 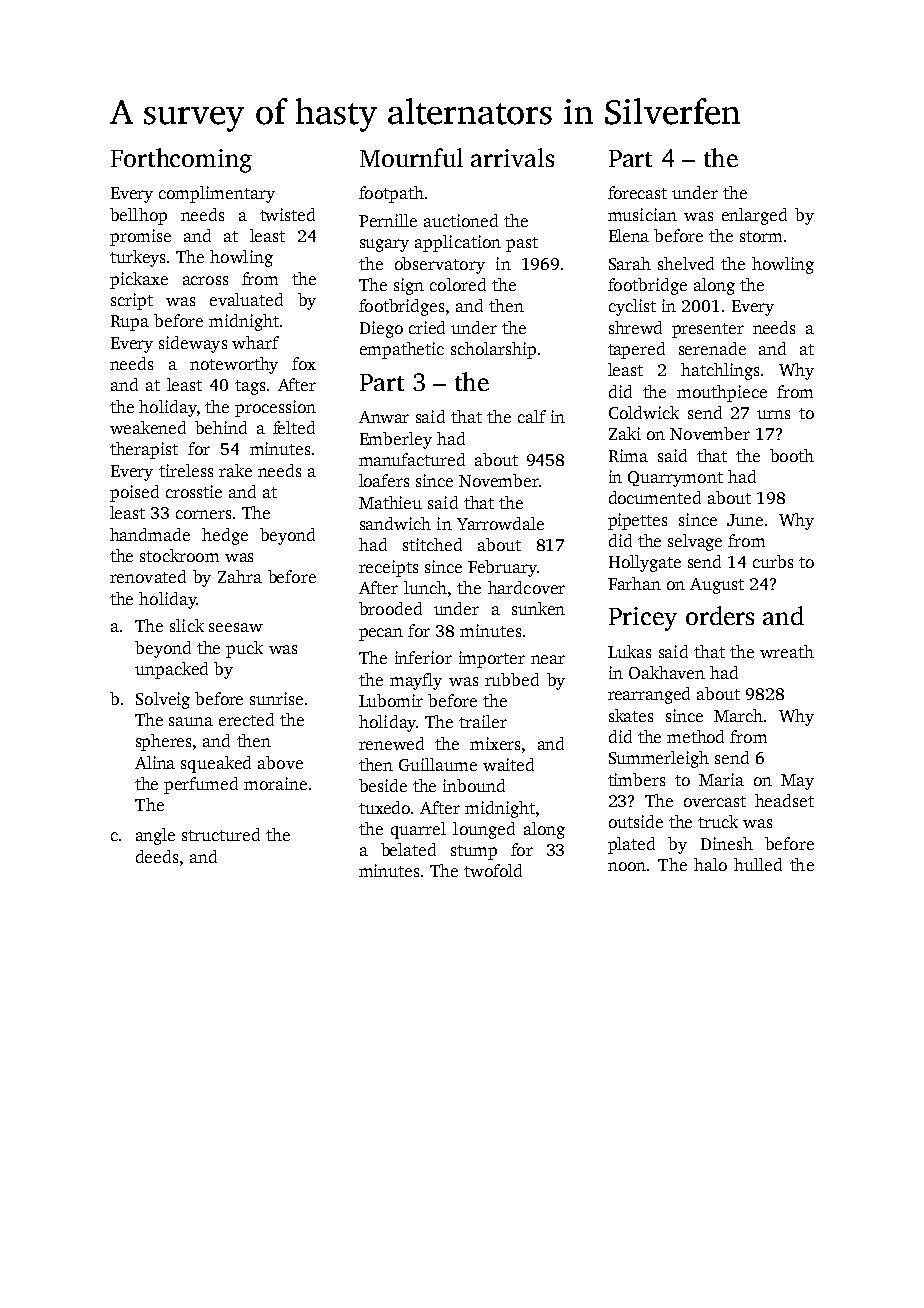 What do you see at coordinates (411, 157) in the page?
I see `Mournful` at bounding box center [411, 157].
